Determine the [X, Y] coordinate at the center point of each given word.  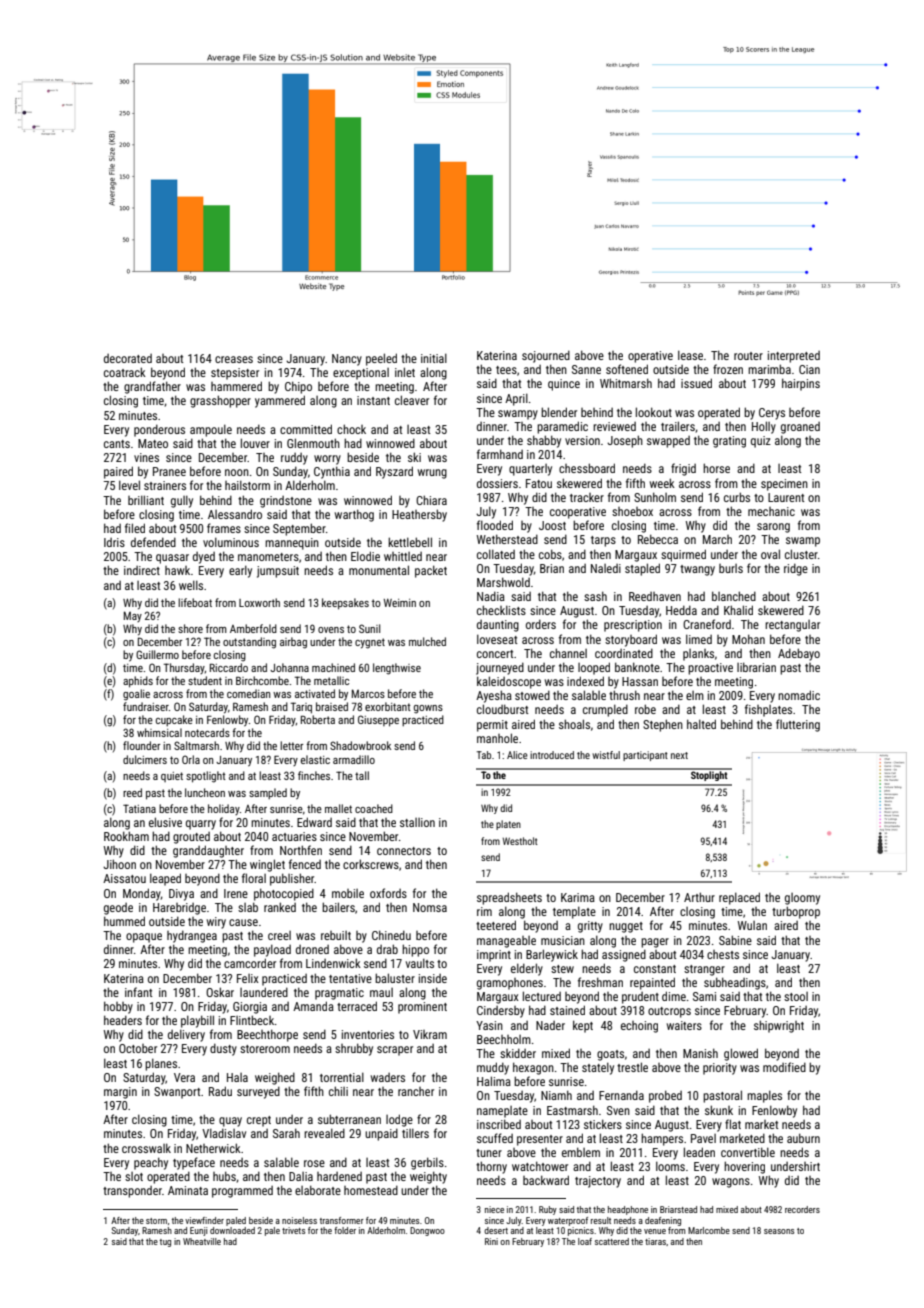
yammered [280, 401]
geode [118, 909]
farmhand [500, 454]
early [240, 571]
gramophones [510, 984]
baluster [395, 978]
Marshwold [503, 582]
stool [796, 996]
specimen [784, 485]
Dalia [301, 1176]
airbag [293, 643]
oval [770, 554]
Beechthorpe [267, 1035]
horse [716, 468]
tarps [603, 541]
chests [723, 954]
